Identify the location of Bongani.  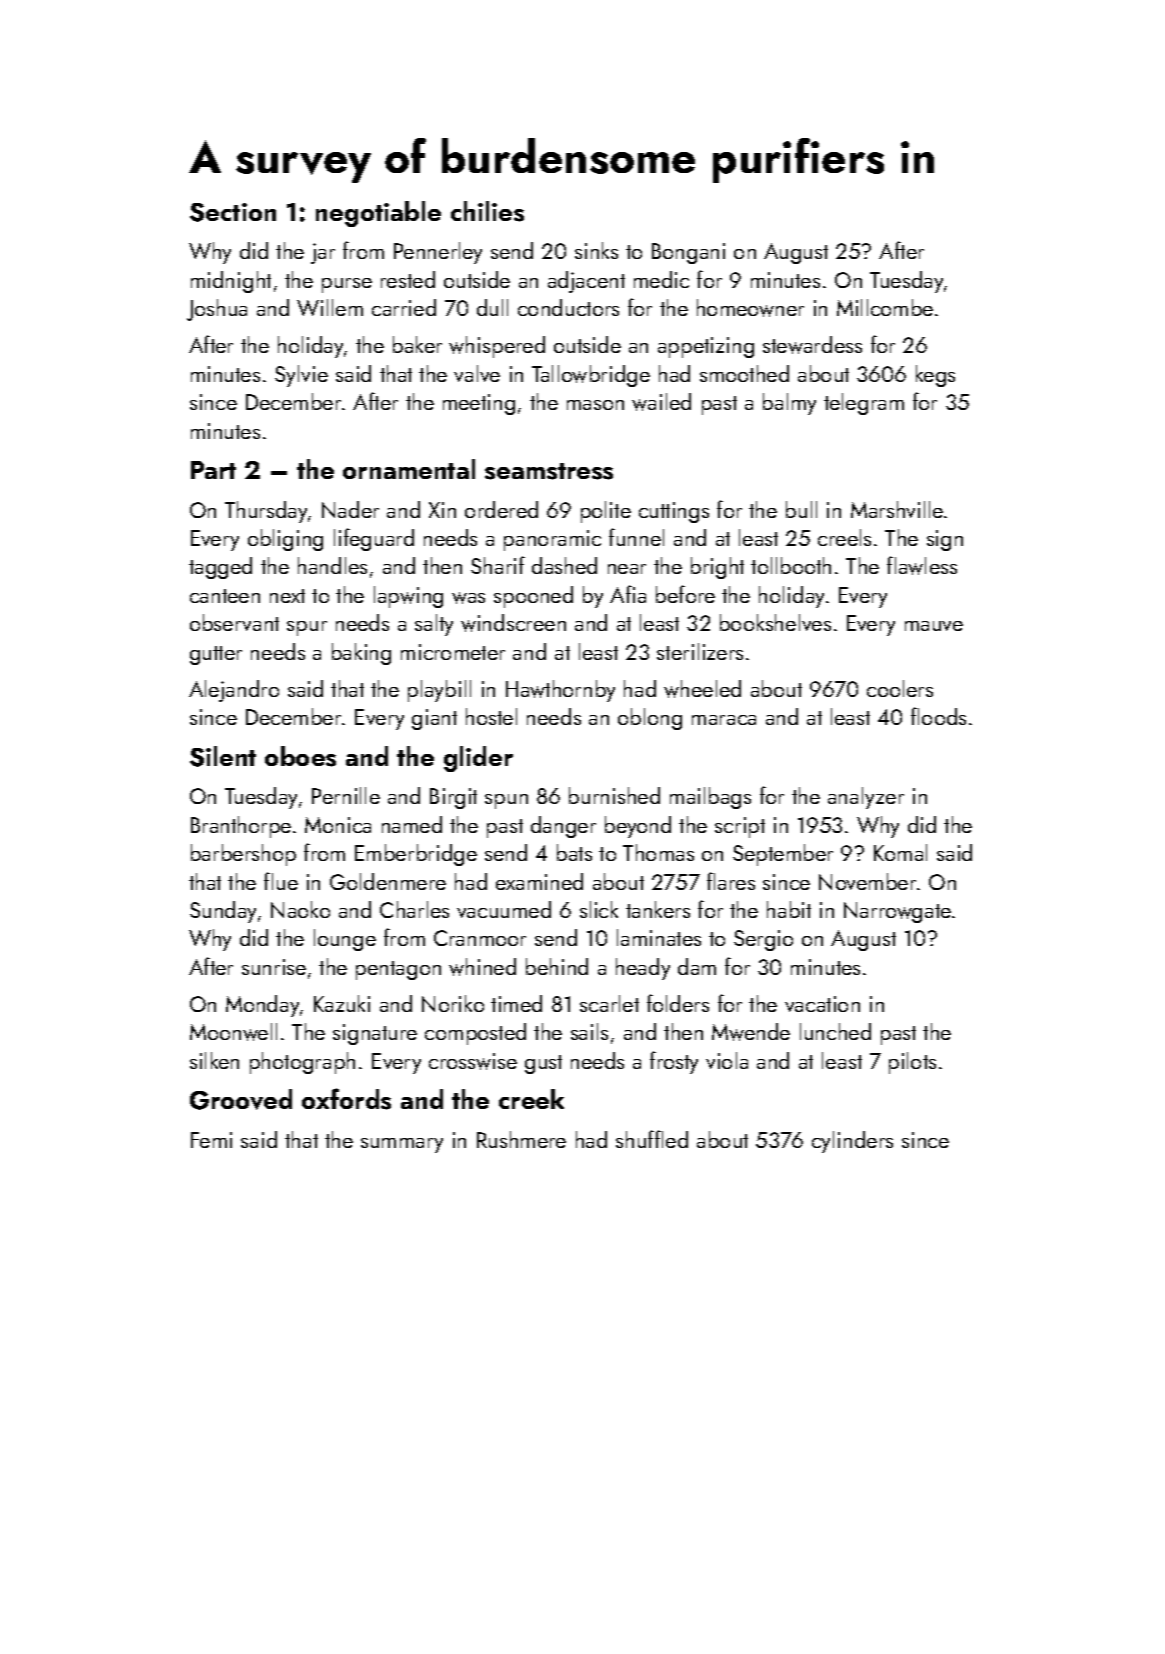
(688, 253).
